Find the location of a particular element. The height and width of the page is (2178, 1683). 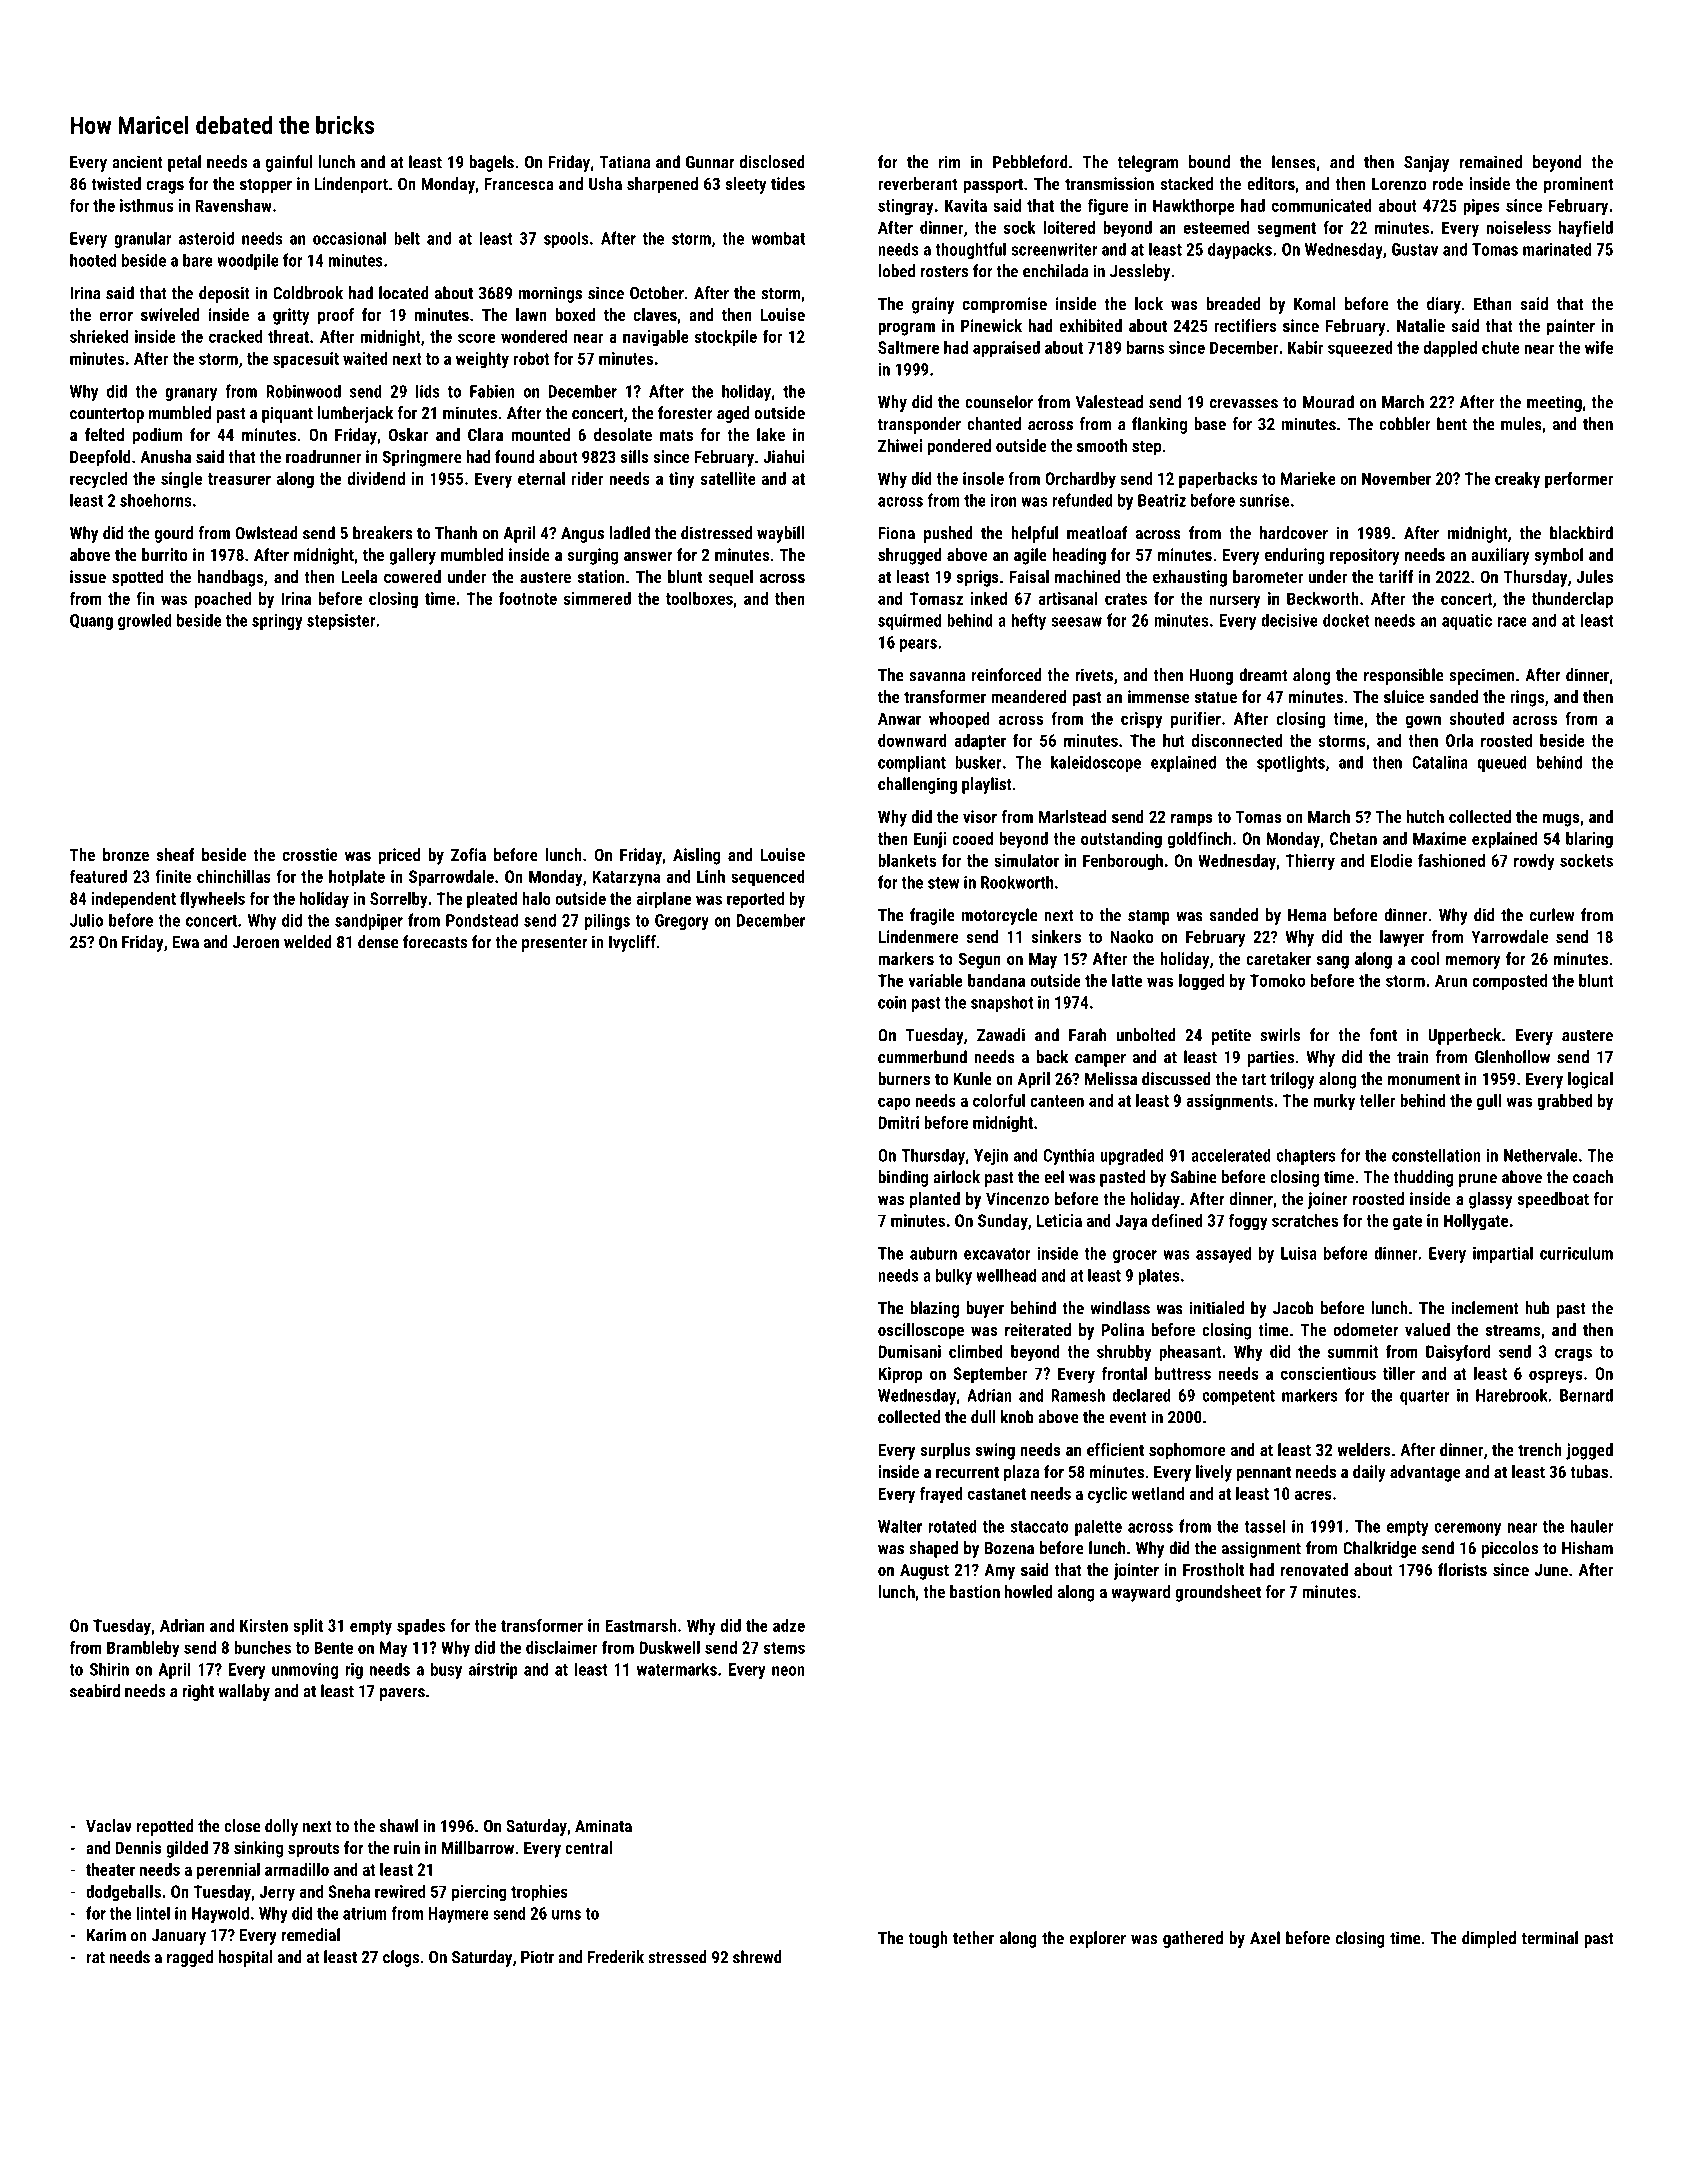

remained is located at coordinates (1490, 162).
